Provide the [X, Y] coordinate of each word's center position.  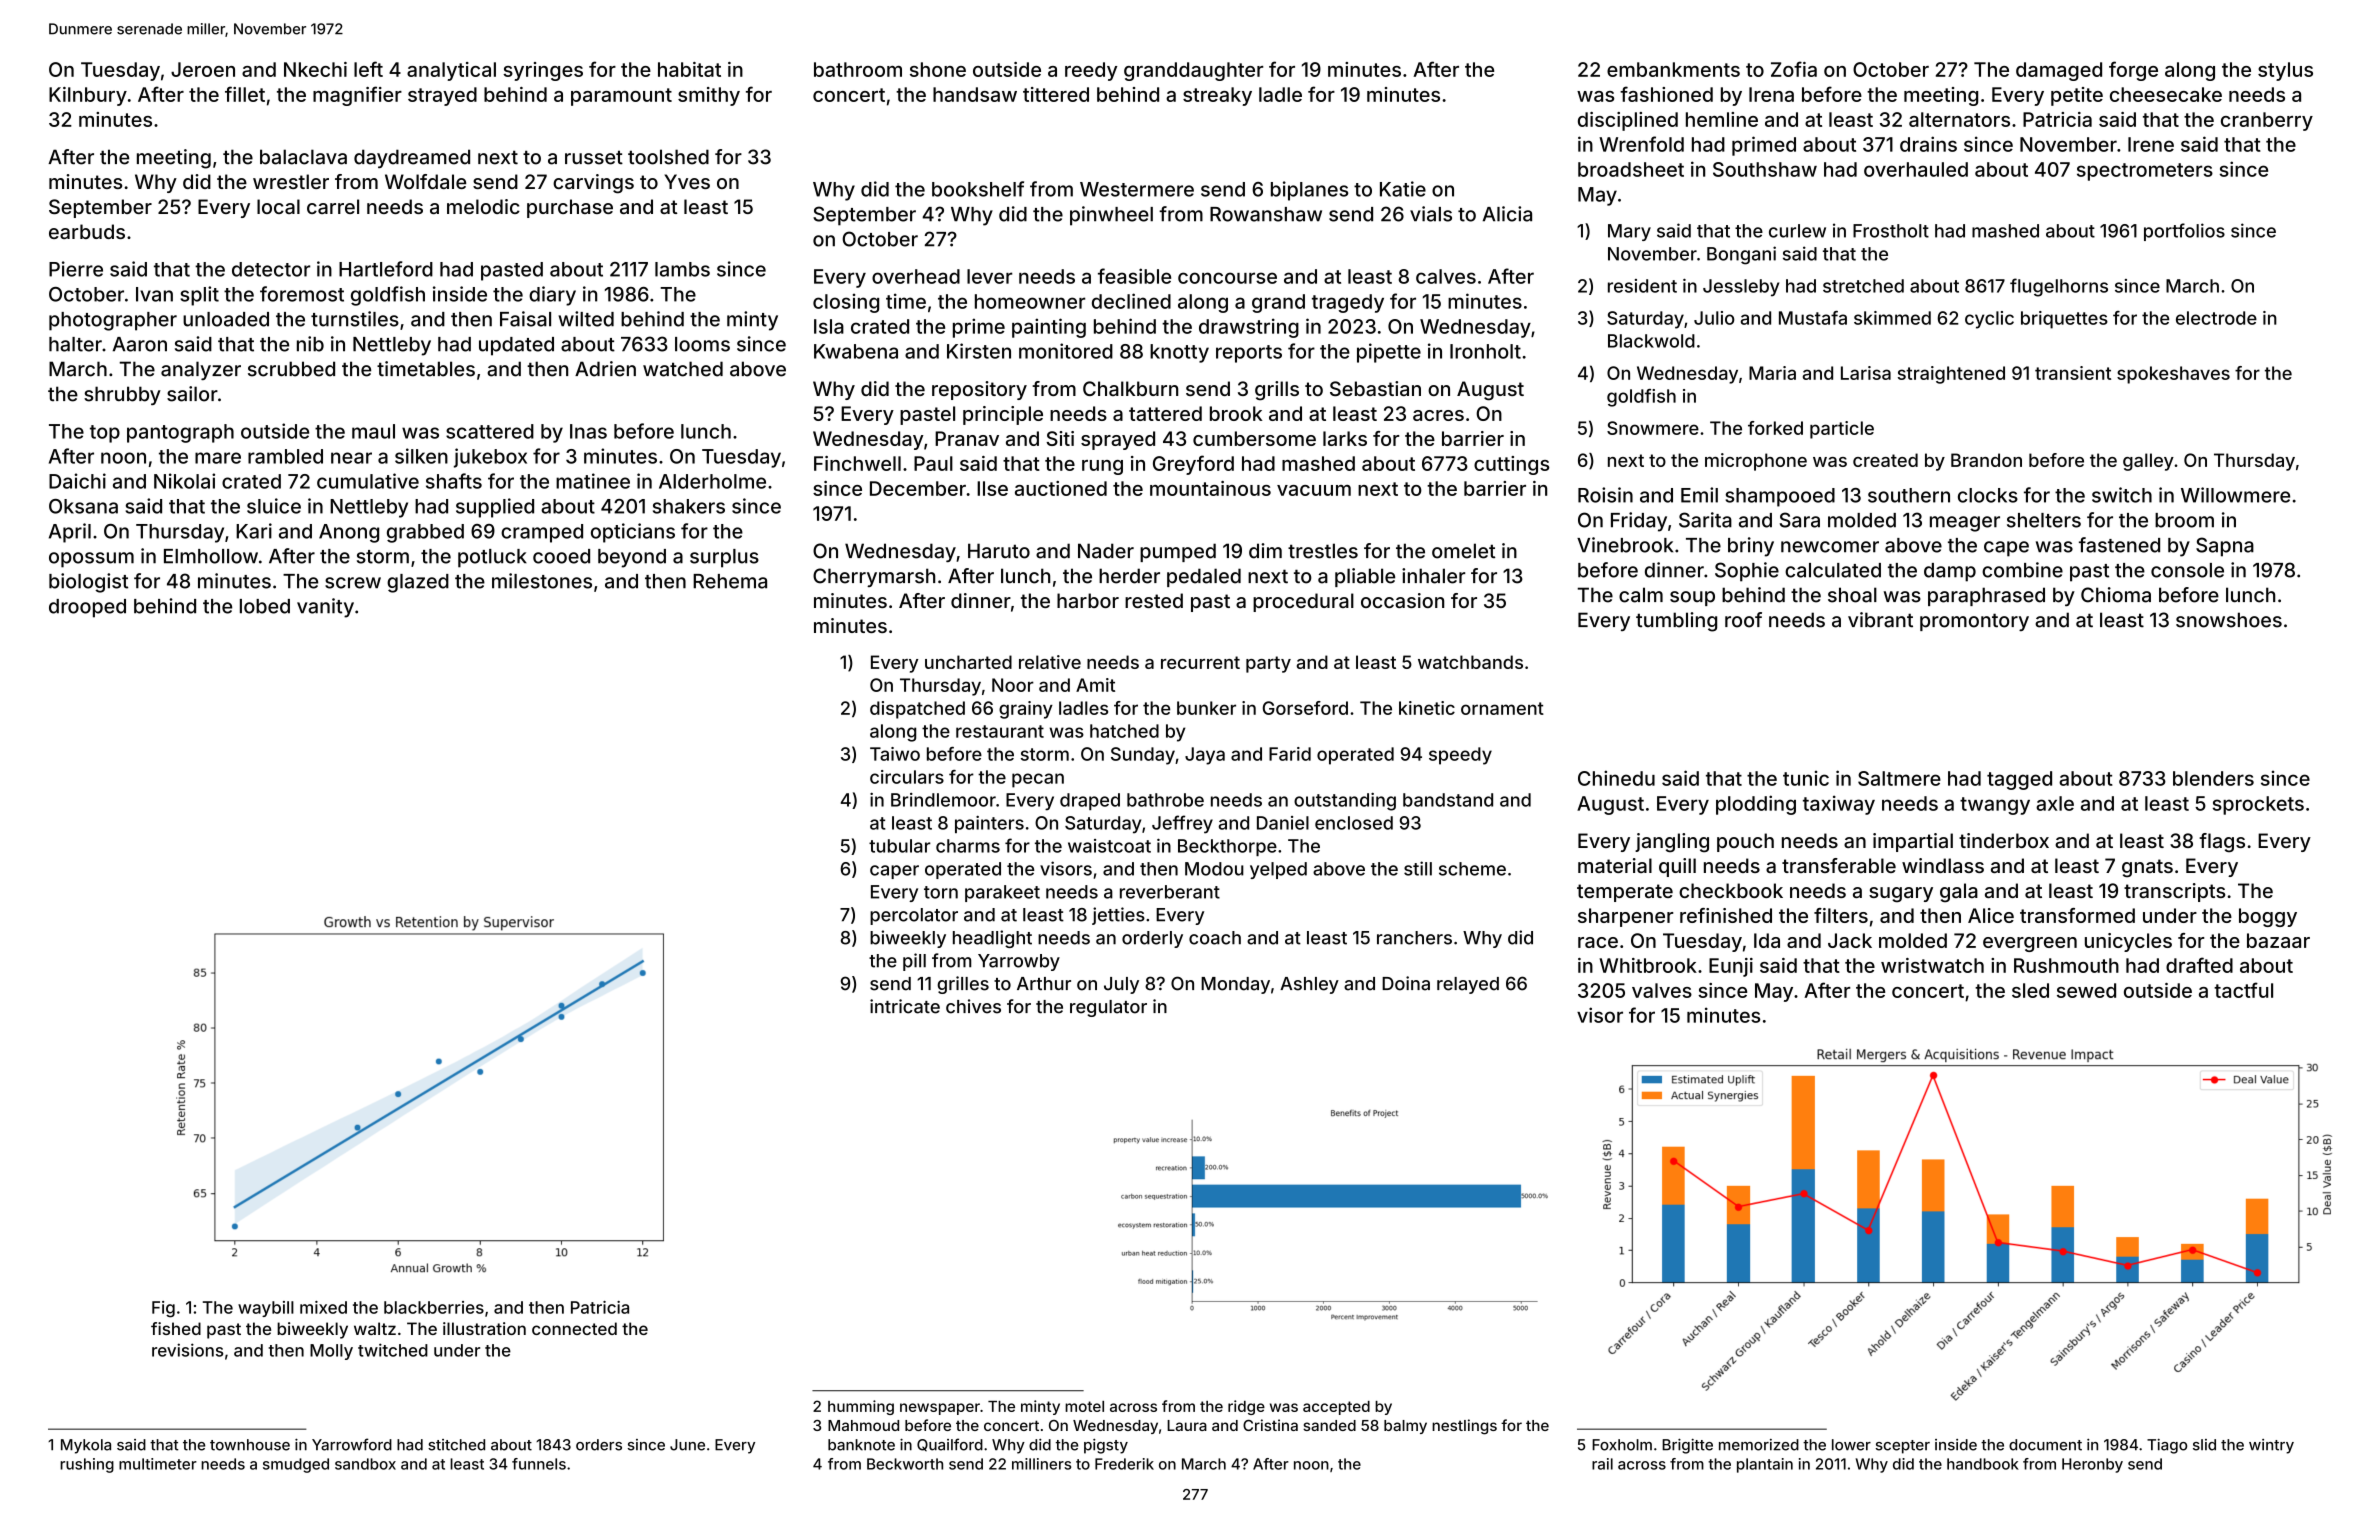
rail [1602, 1464]
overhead [916, 276]
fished [176, 1328]
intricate [905, 1006]
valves [1662, 990]
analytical [451, 71]
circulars [907, 777]
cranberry [2267, 121]
